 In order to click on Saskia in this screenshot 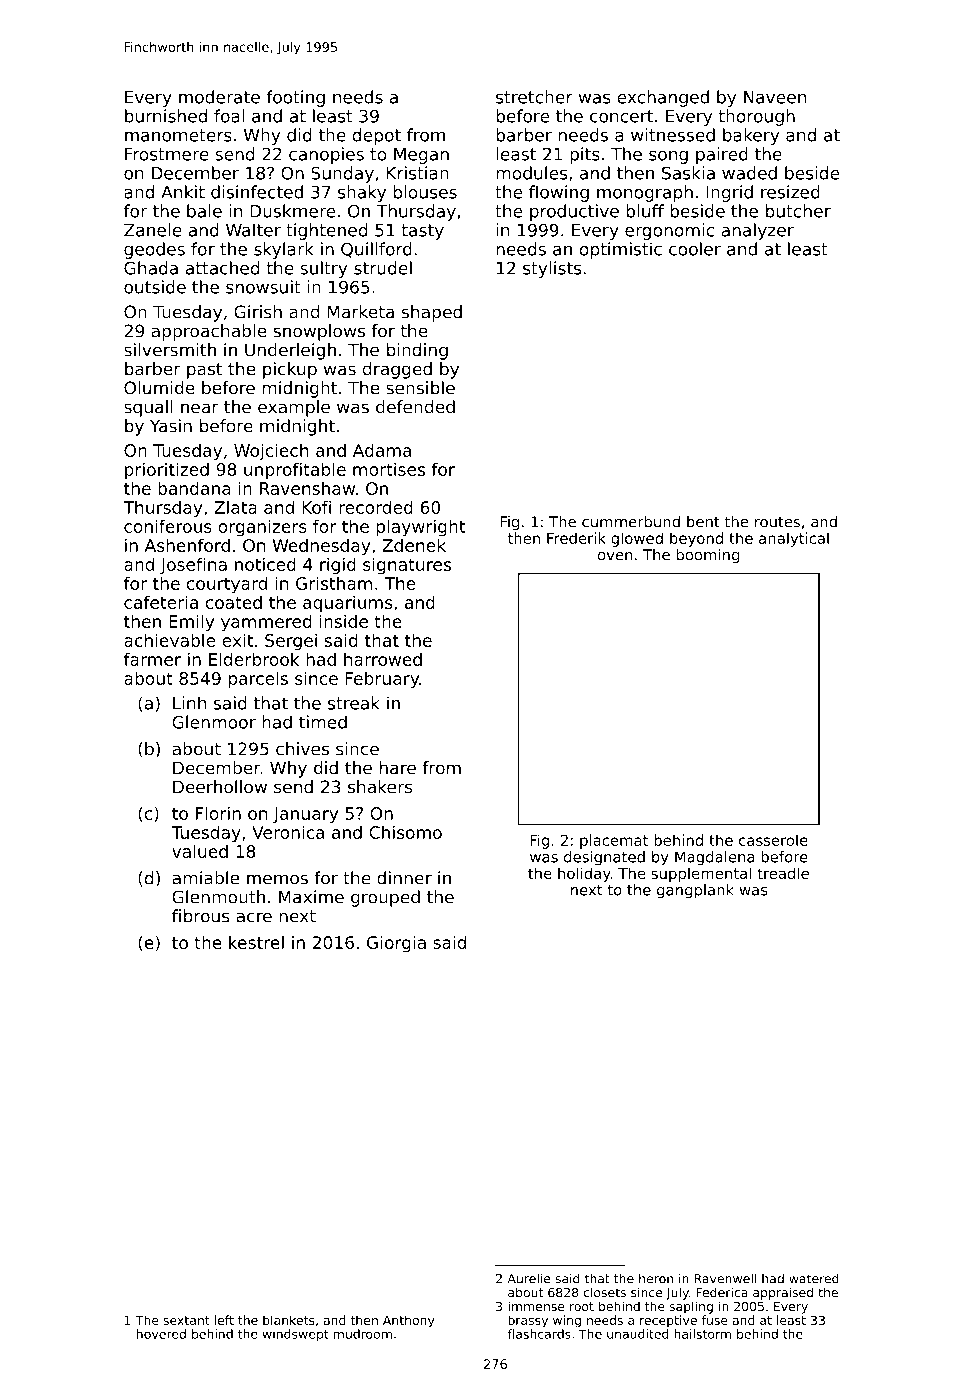, I will do `click(688, 173)`.
